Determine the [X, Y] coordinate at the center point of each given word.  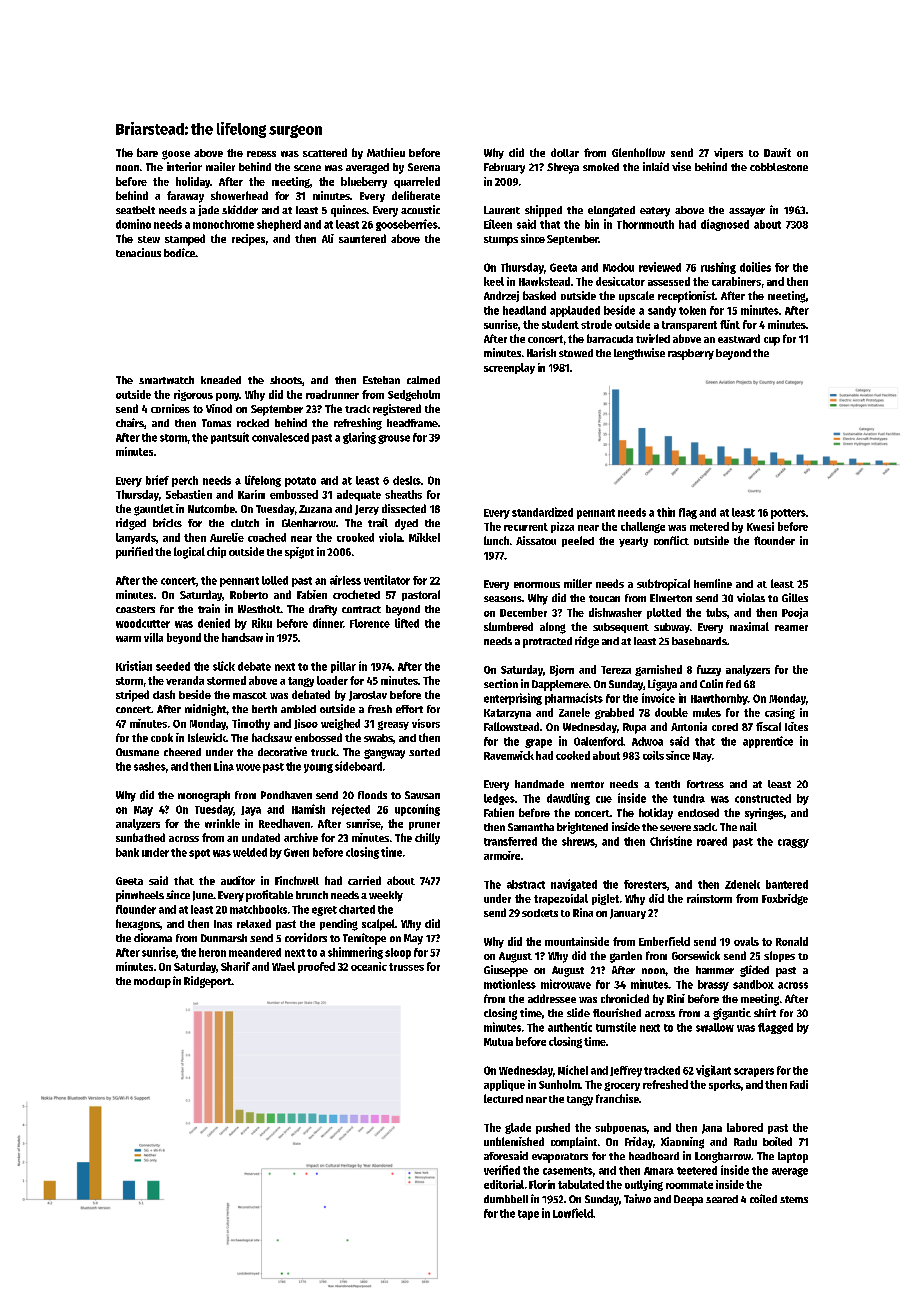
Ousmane [137, 752]
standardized [542, 512]
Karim [251, 494]
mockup [152, 982]
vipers [728, 153]
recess [261, 154]
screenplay [509, 368]
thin [666, 512]
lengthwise [639, 354]
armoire [502, 855]
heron [212, 952]
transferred [510, 841]
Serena [424, 167]
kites [796, 726]
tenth [667, 784]
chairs [130, 422]
